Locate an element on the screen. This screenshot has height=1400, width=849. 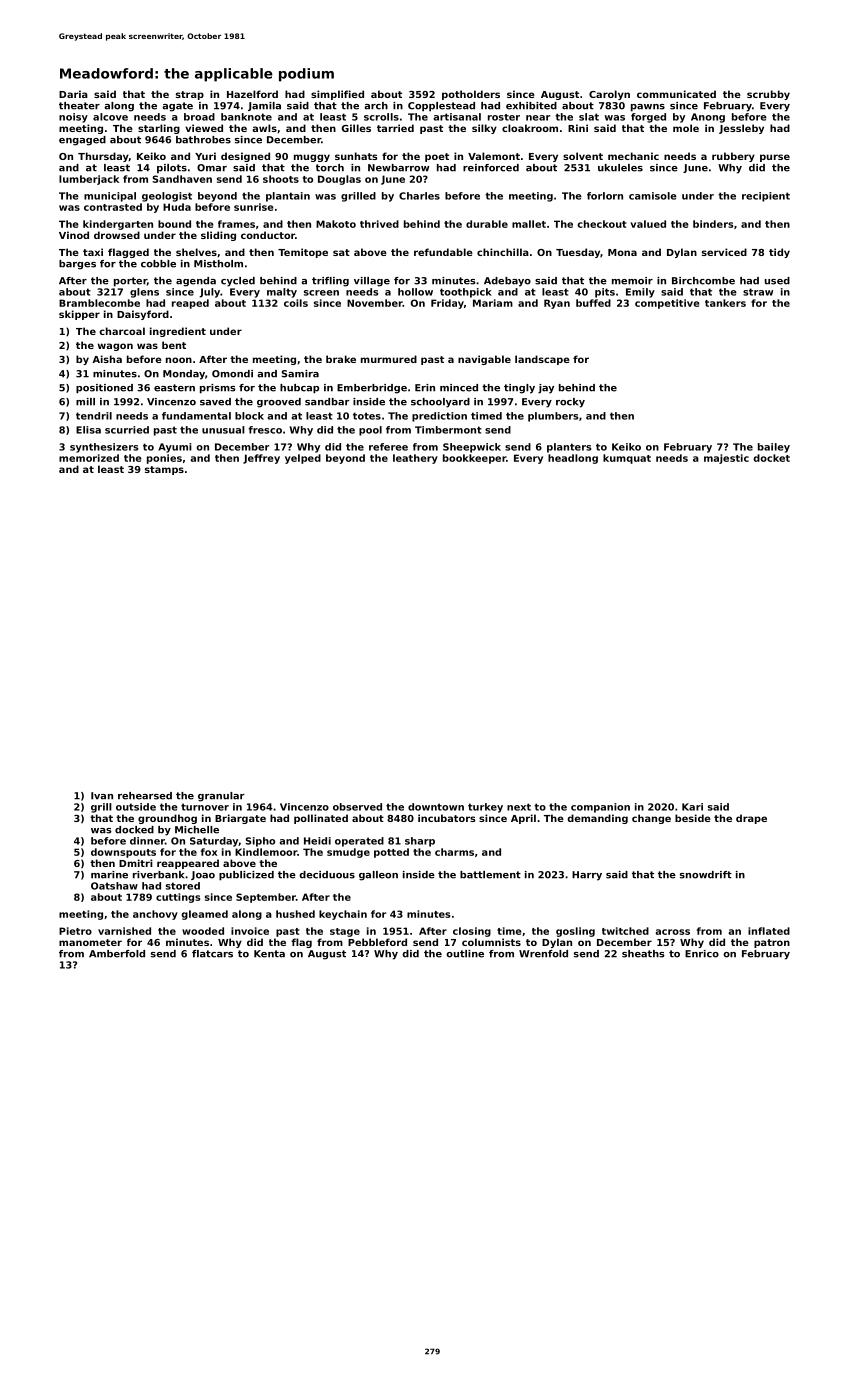
Kari is located at coordinates (692, 807).
